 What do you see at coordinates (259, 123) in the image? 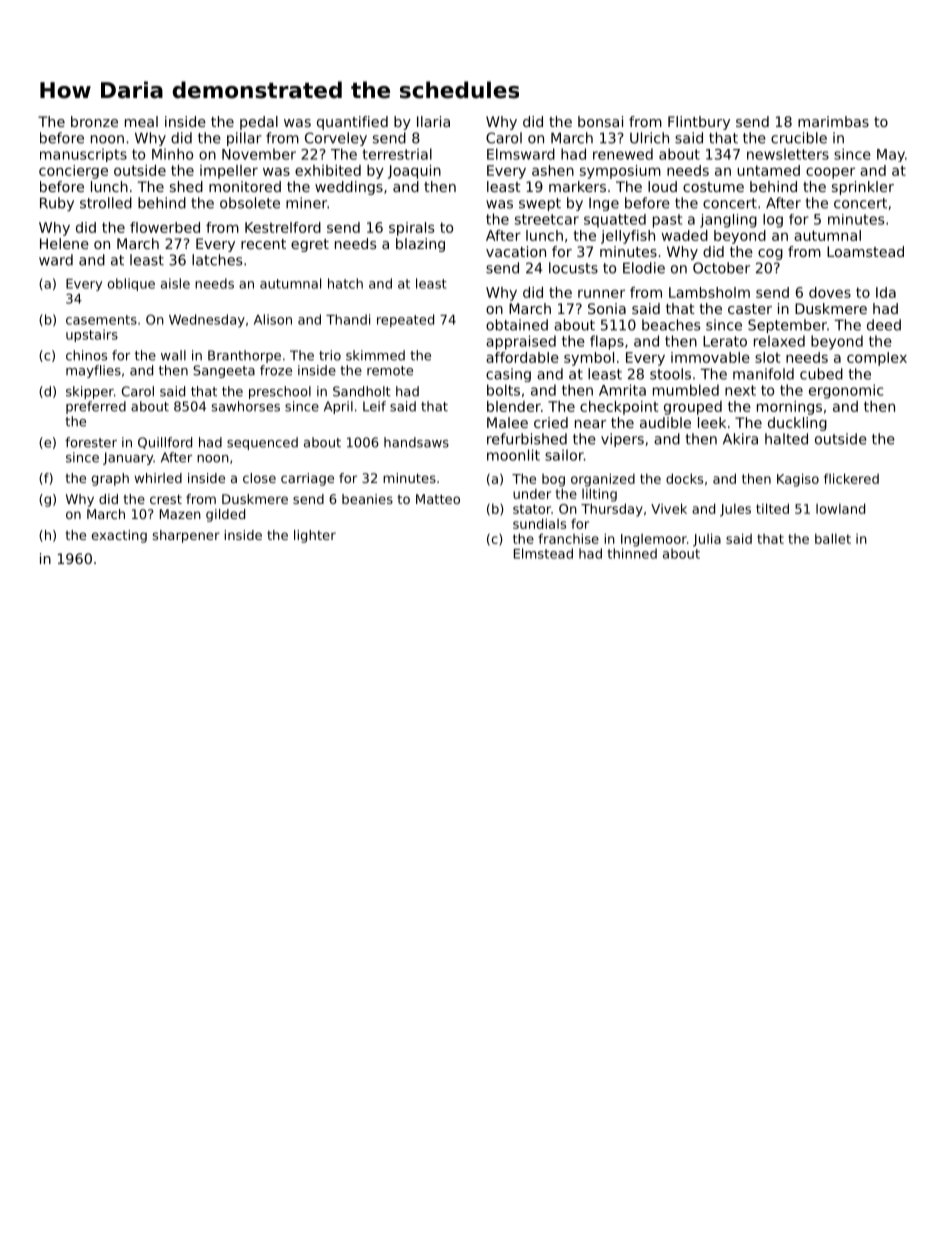
I see `pedal` at bounding box center [259, 123].
